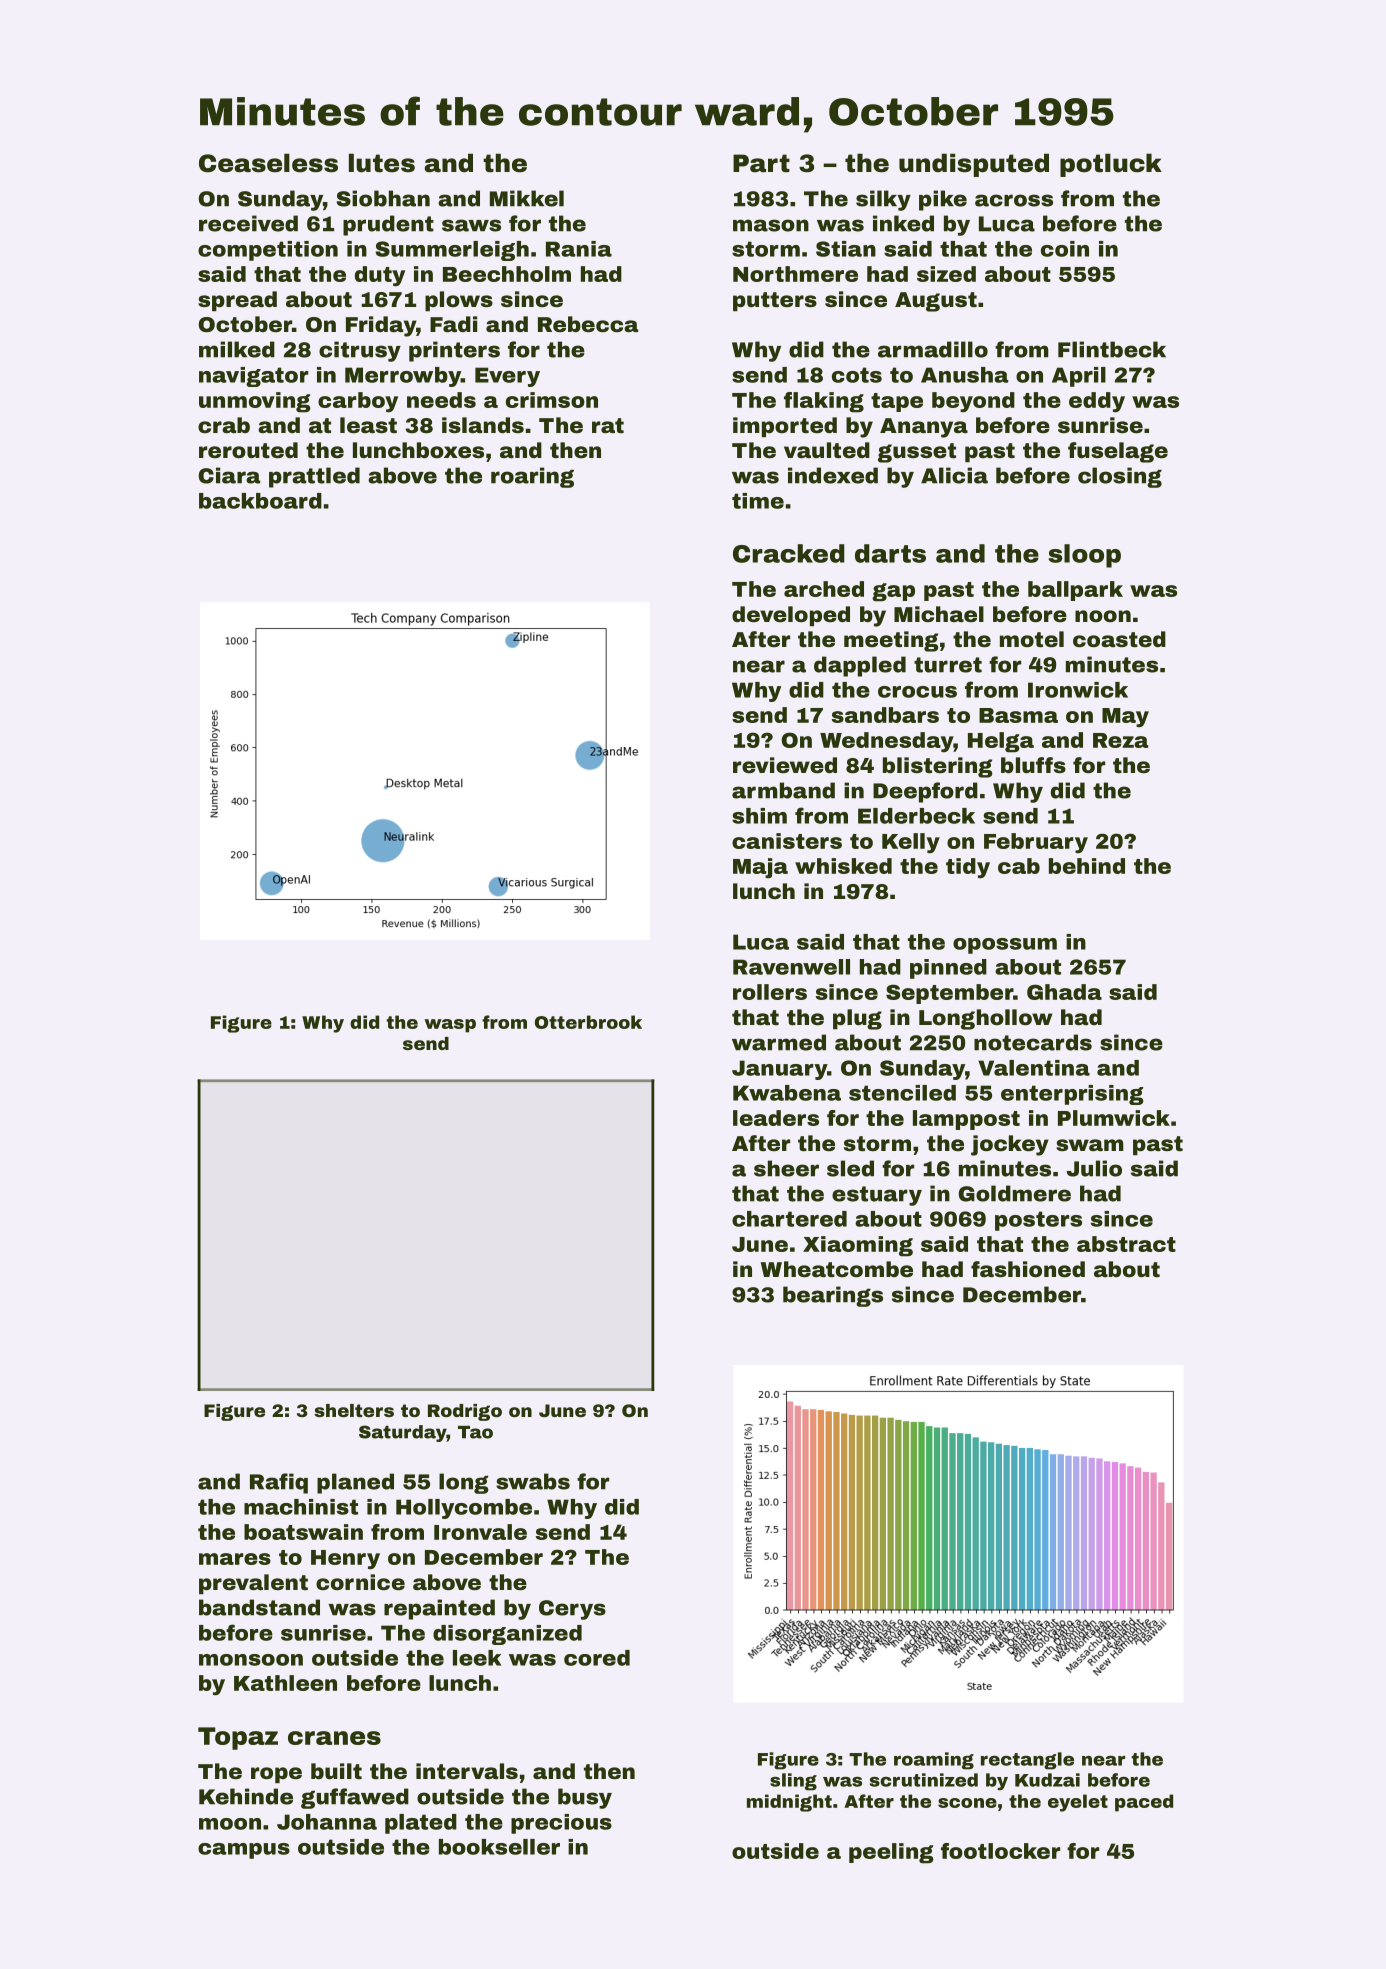 The height and width of the image is (1969, 1386). Describe the element at coordinates (279, 1483) in the image. I see `Rafiq` at that location.
